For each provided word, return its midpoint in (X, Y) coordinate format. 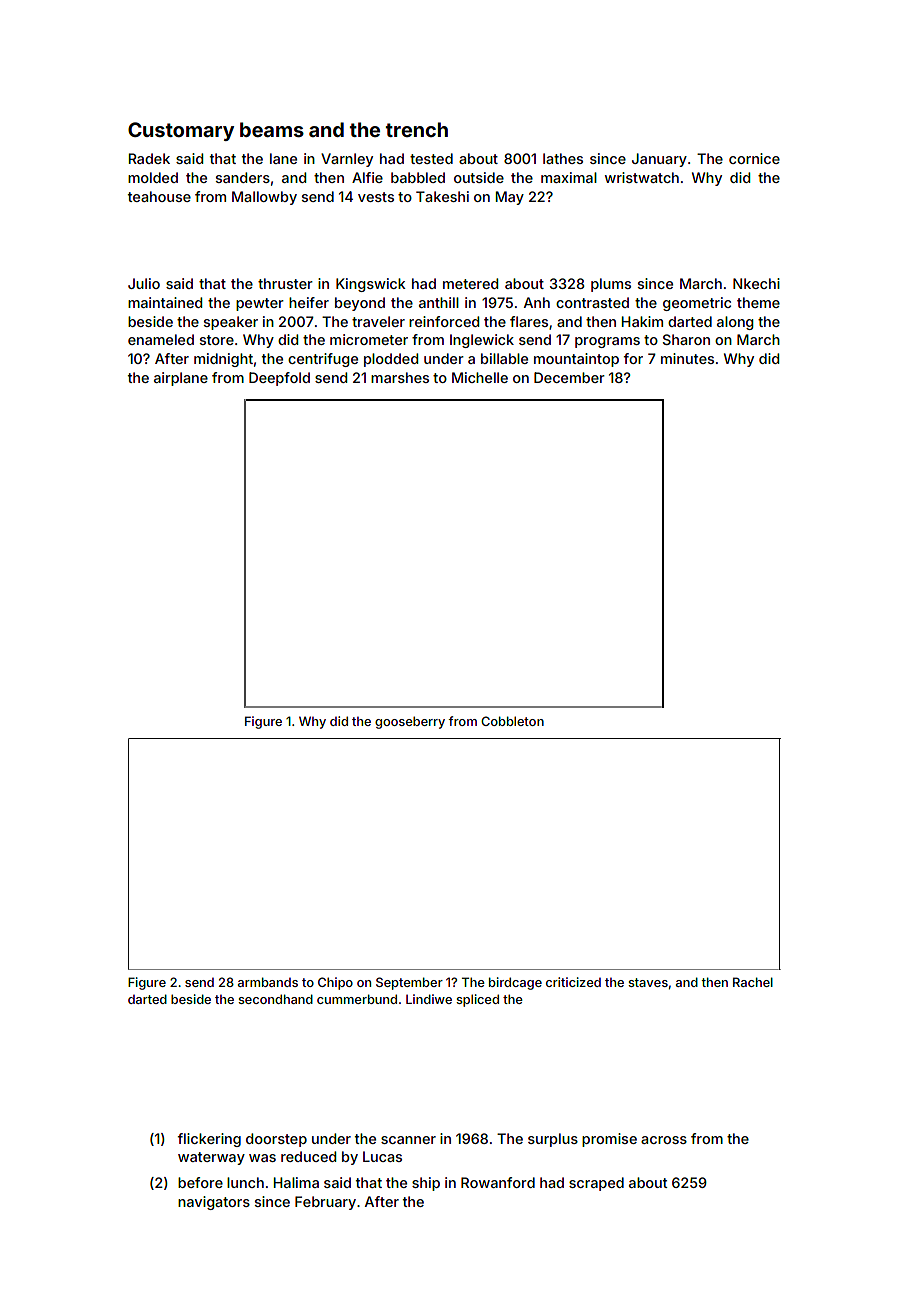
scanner (408, 1140)
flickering (209, 1140)
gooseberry (410, 722)
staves (648, 982)
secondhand (275, 999)
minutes (687, 358)
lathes (563, 158)
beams (272, 129)
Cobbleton (512, 721)
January (659, 160)
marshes (400, 377)
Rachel (753, 982)
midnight (223, 360)
